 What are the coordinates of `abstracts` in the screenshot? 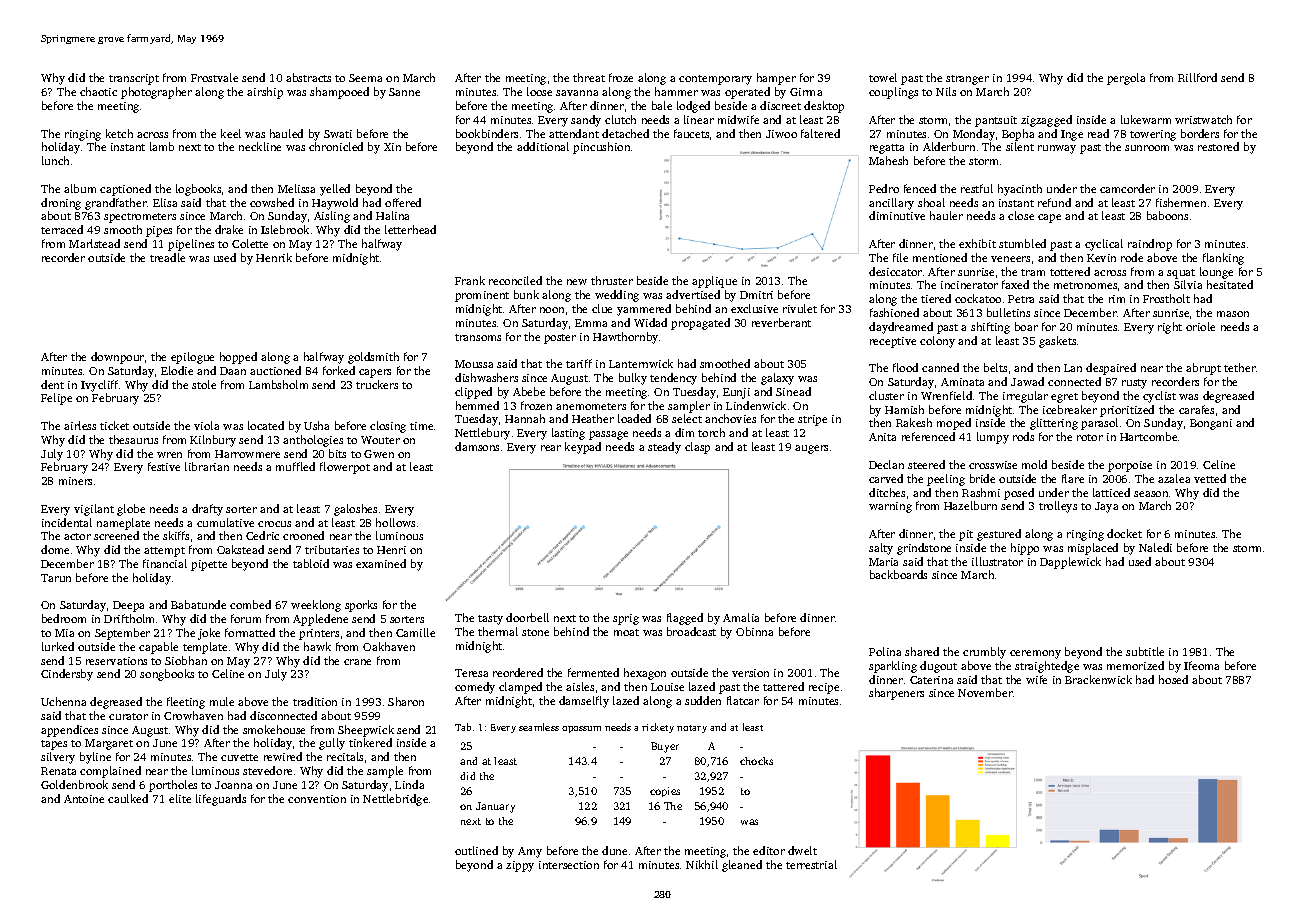 It's located at (308, 77).
